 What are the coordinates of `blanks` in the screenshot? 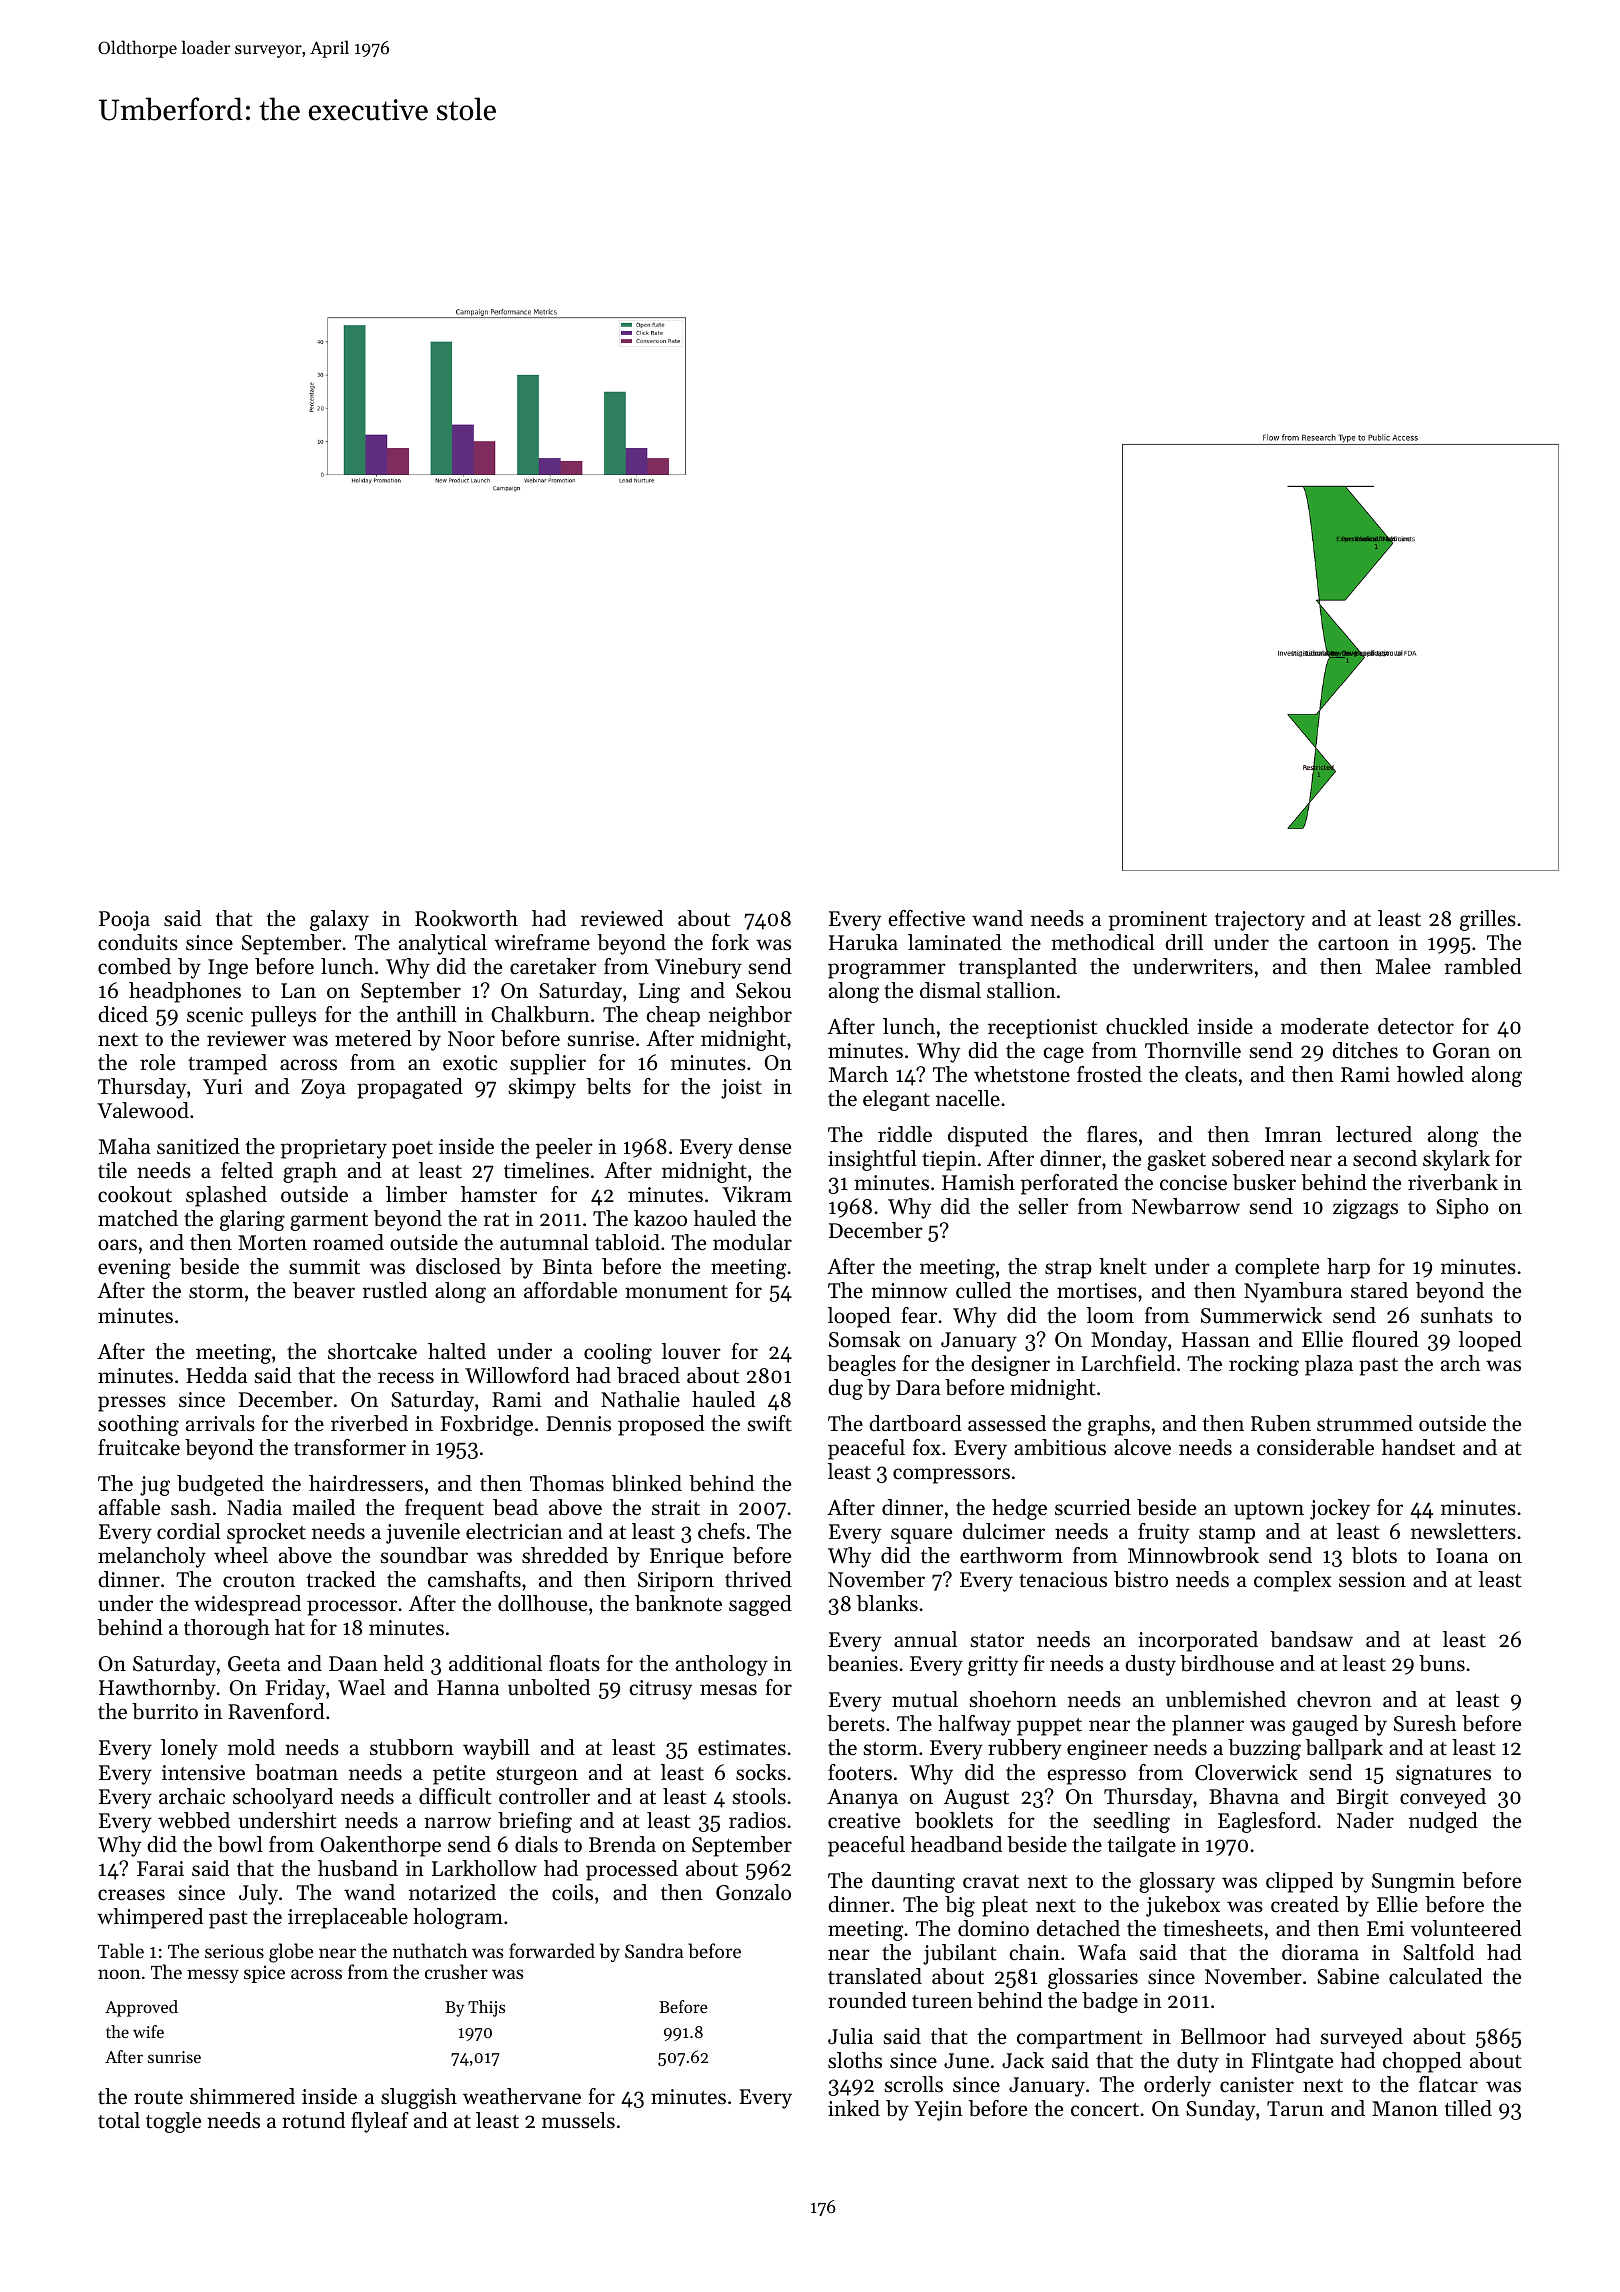 It's located at (887, 1603).
